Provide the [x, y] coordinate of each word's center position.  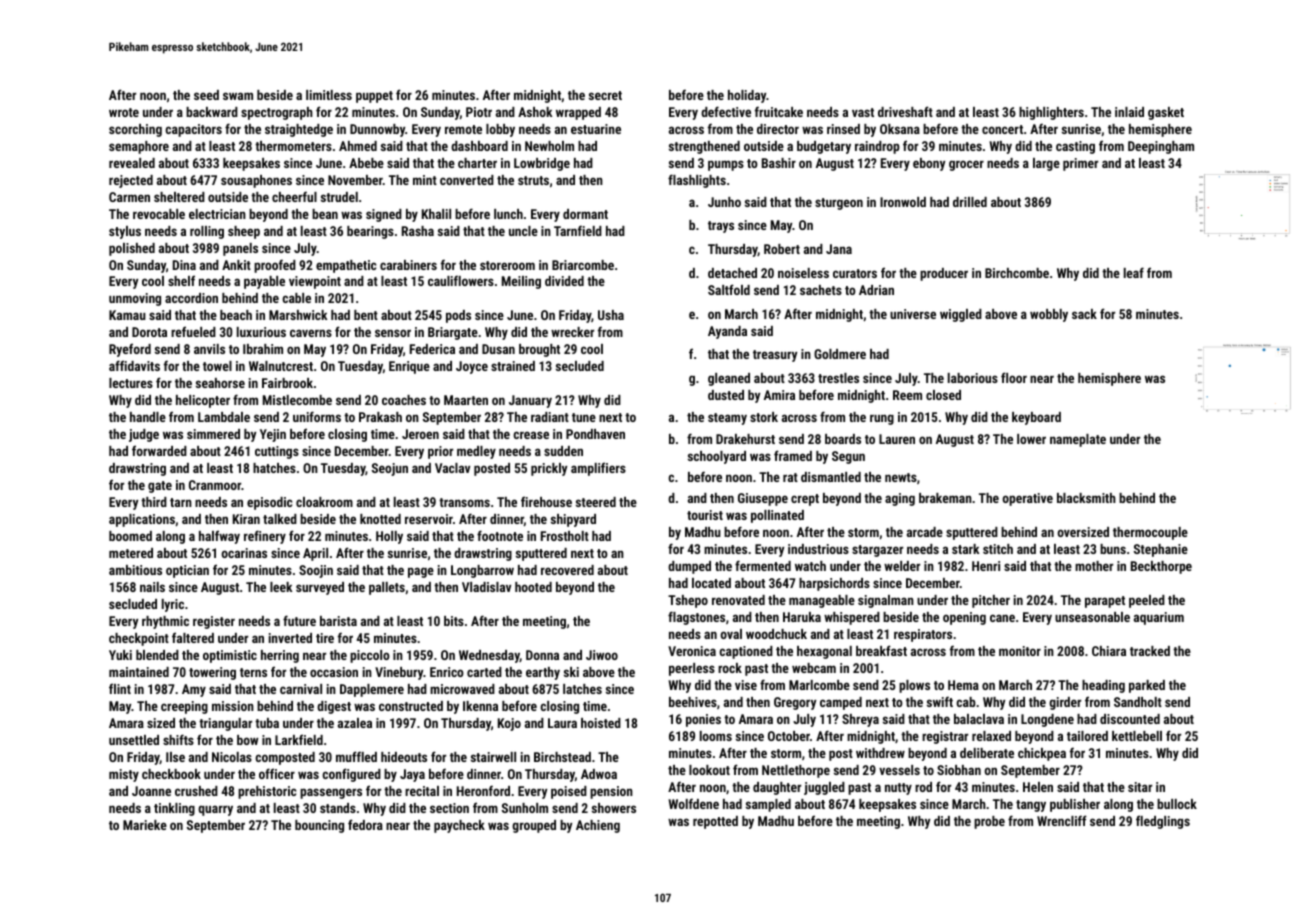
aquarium [1159, 618]
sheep [244, 232]
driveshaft [905, 111]
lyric [173, 605]
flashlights [697, 181]
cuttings [277, 452]
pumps [726, 165]
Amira [779, 395]
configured [351, 775]
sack [1084, 314]
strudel [339, 197]
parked [1147, 686]
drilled [970, 202]
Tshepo [688, 601]
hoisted [601, 723]
